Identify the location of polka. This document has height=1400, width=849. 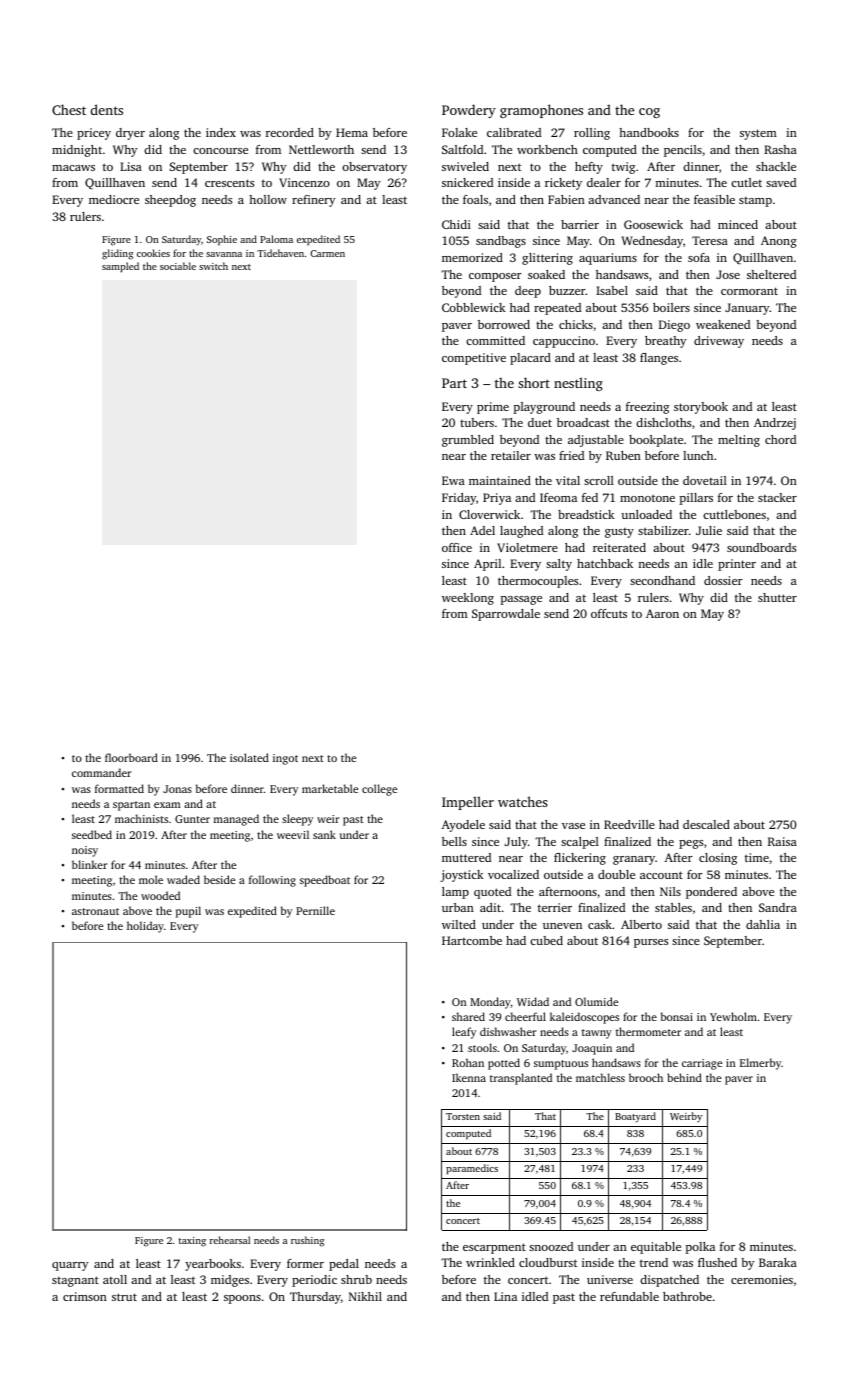
(700, 1248).
